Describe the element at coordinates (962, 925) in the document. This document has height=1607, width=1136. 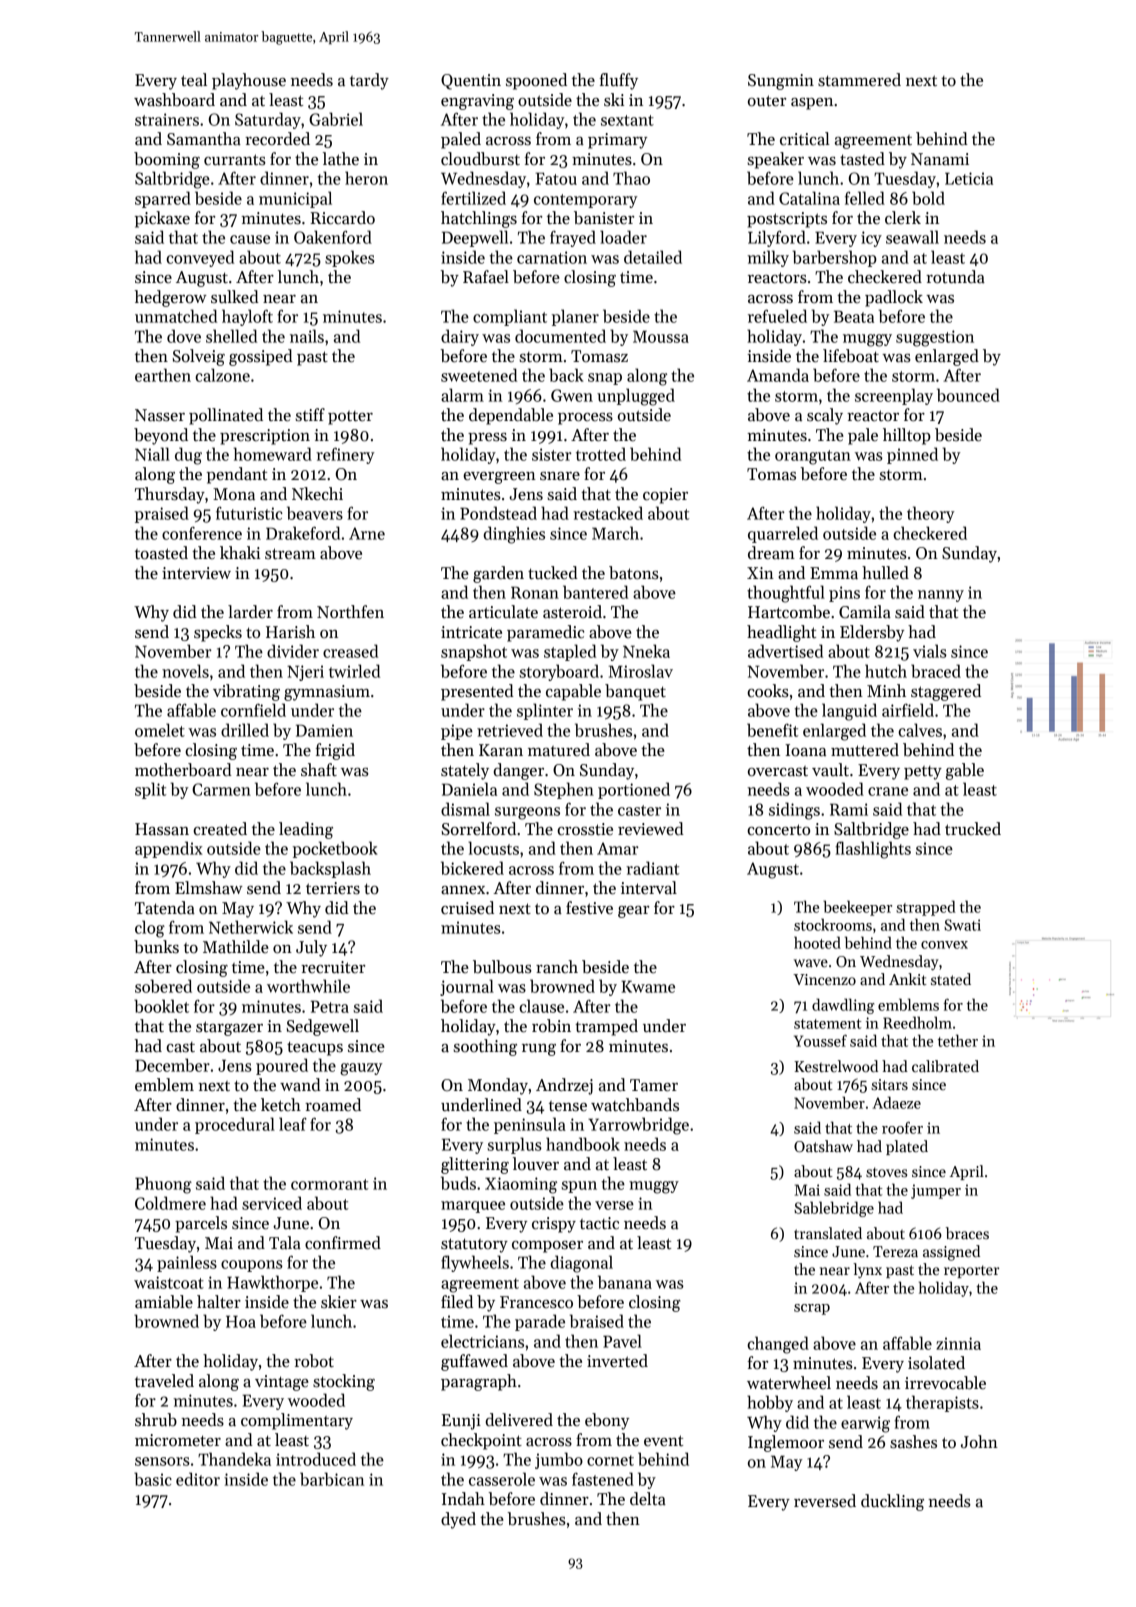
I see `Swati` at that location.
